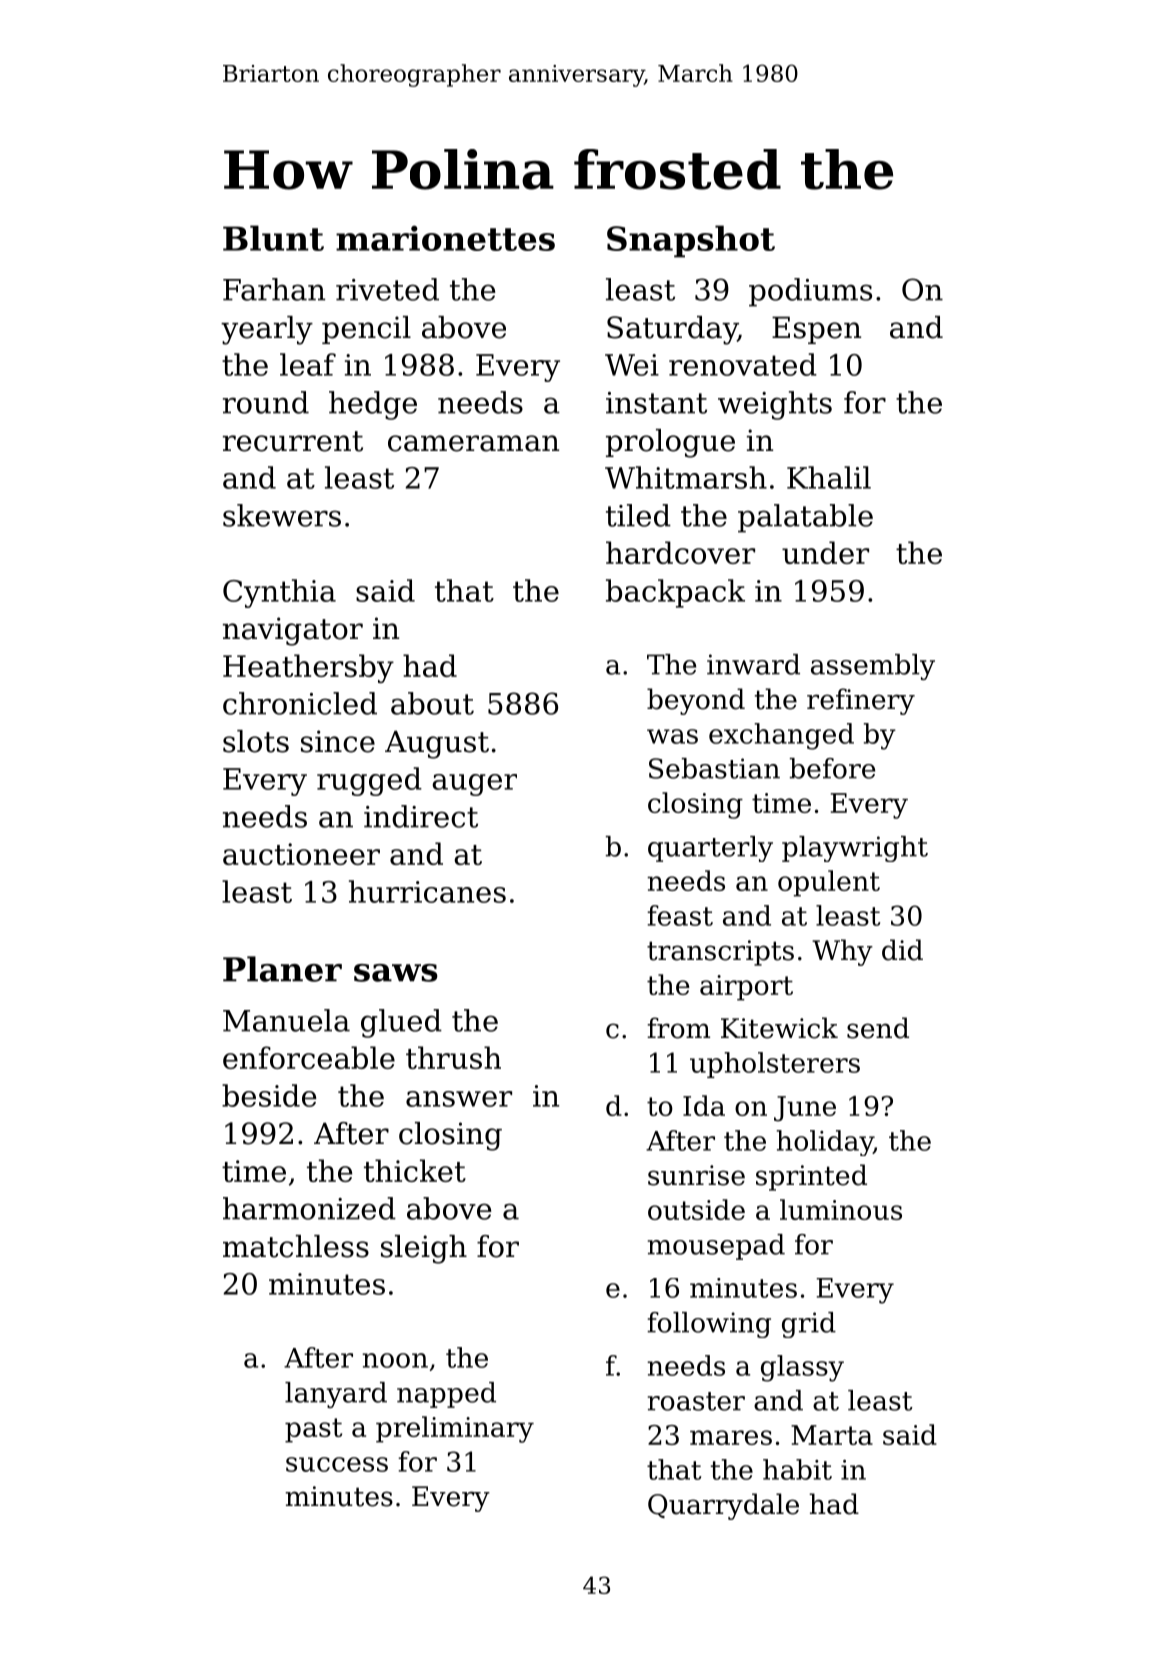  Describe the element at coordinates (455, 1429) in the screenshot. I see `preliminary` at that location.
